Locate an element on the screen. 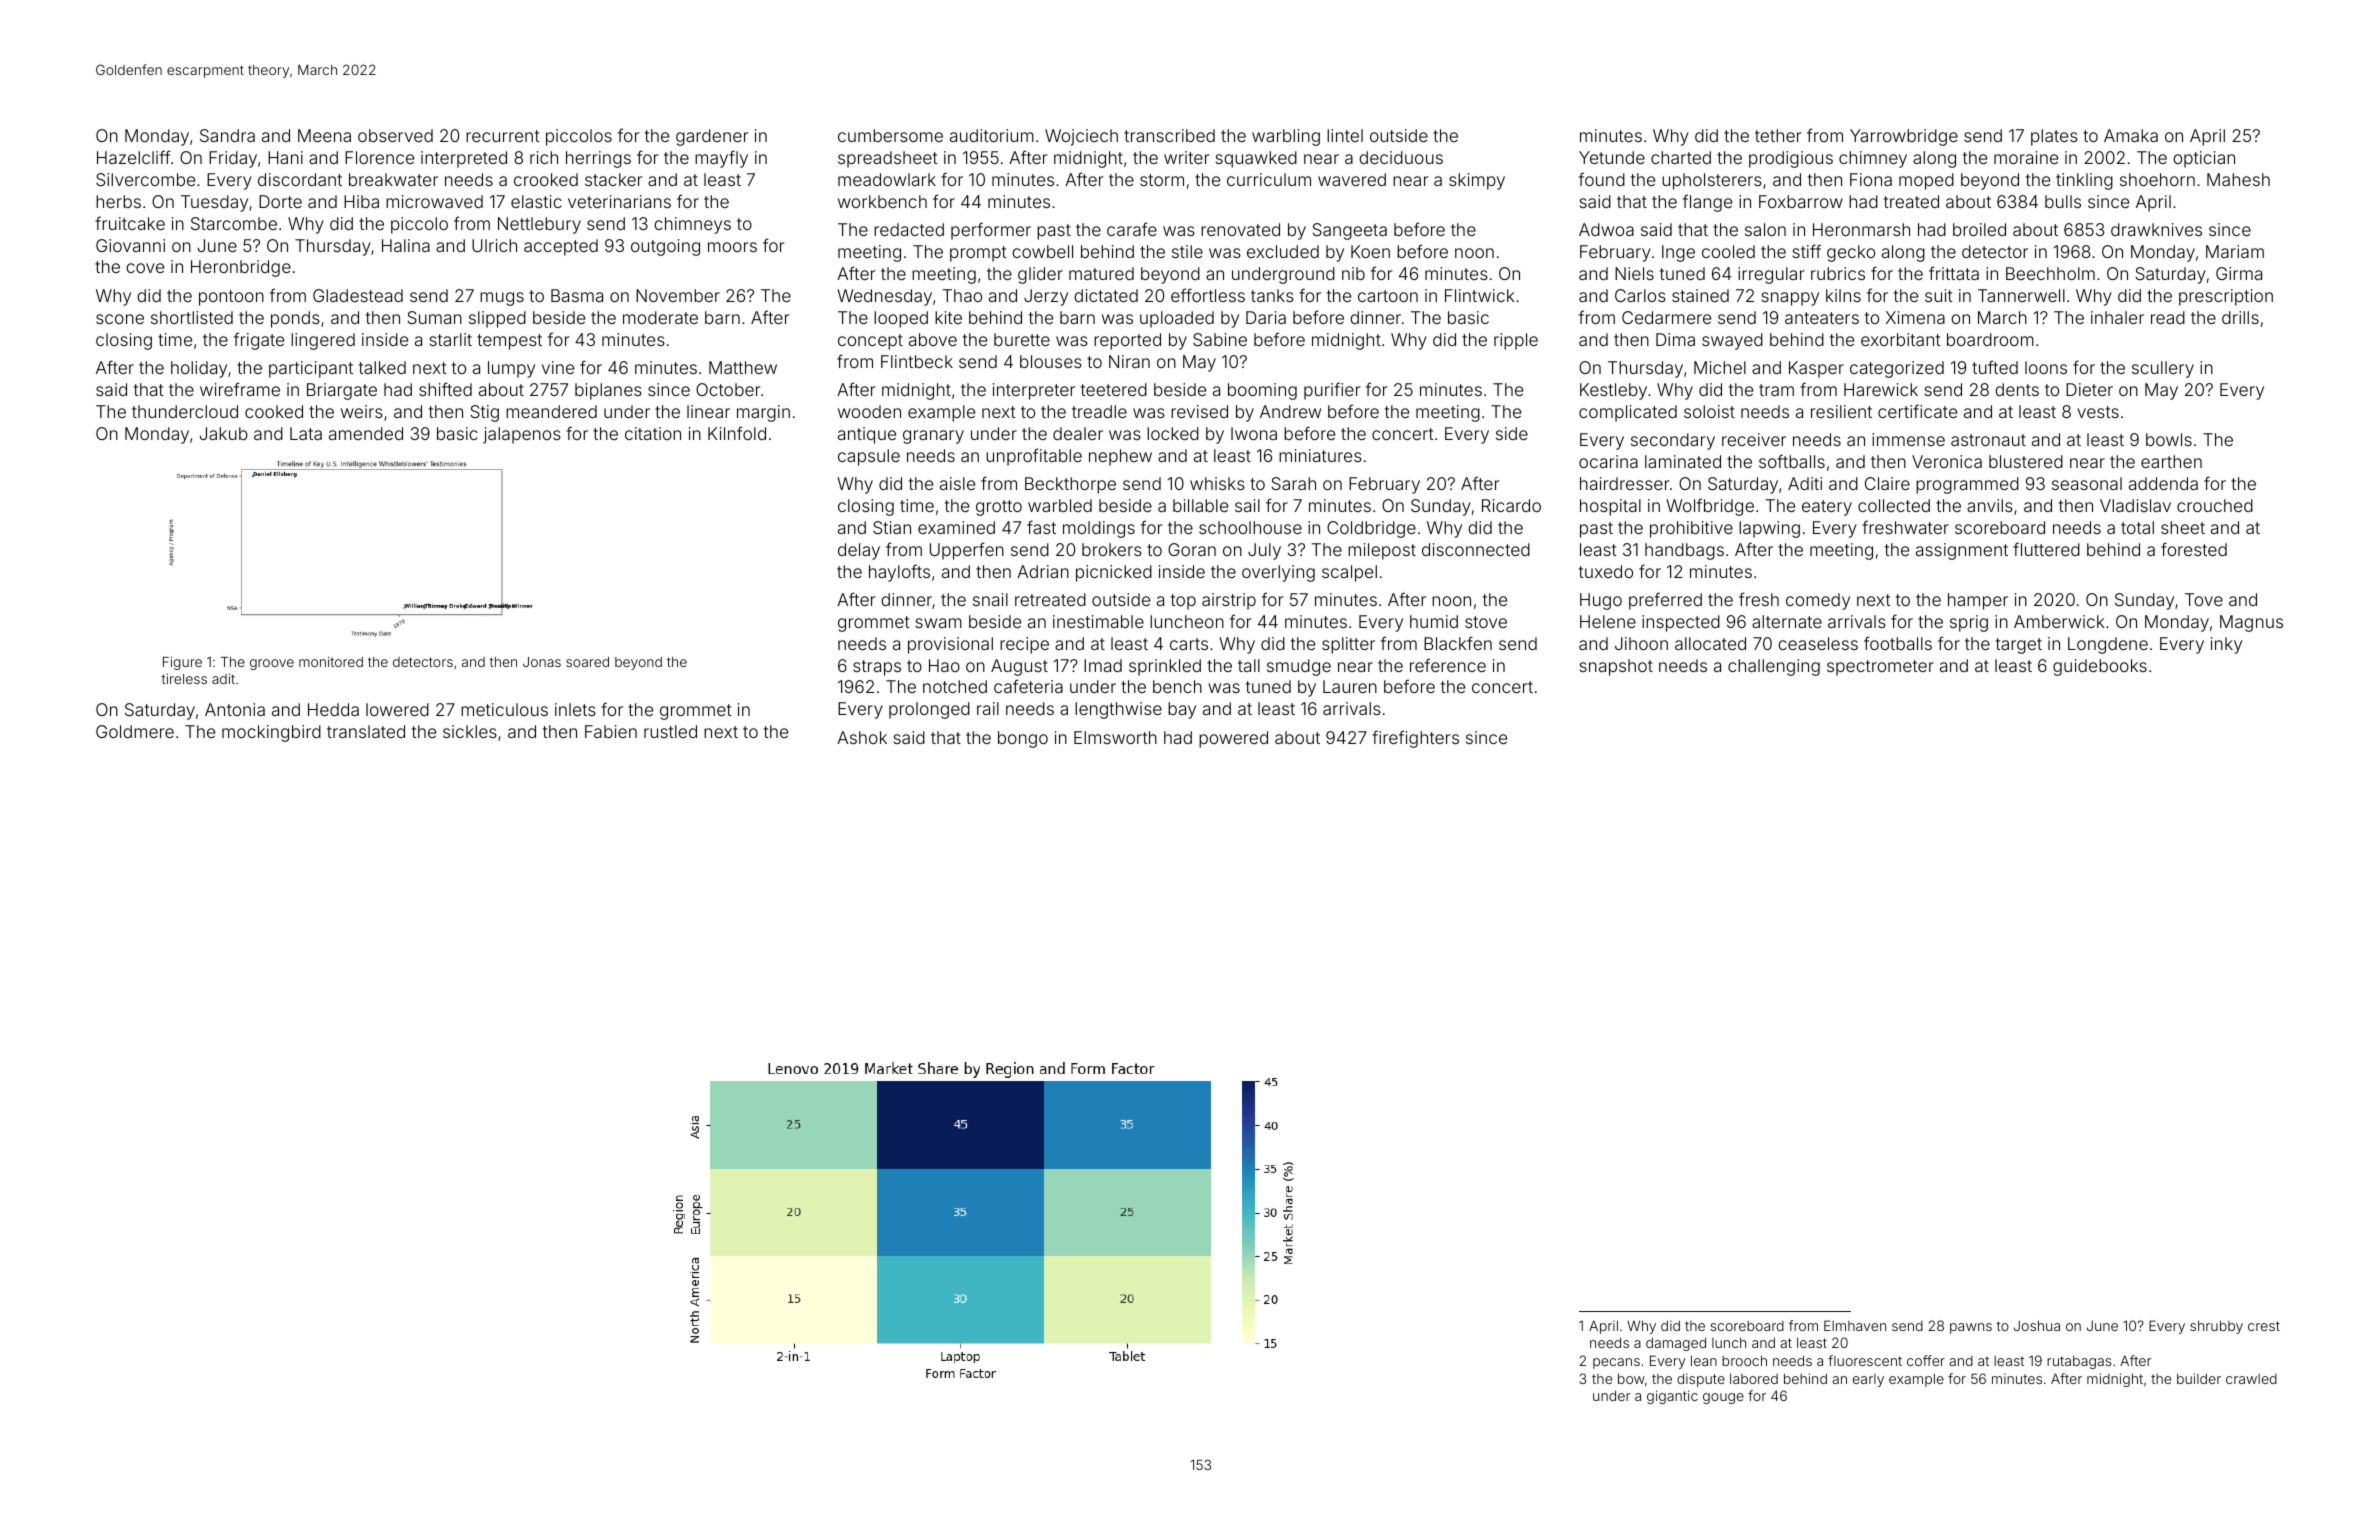  astronaut is located at coordinates (1988, 440).
